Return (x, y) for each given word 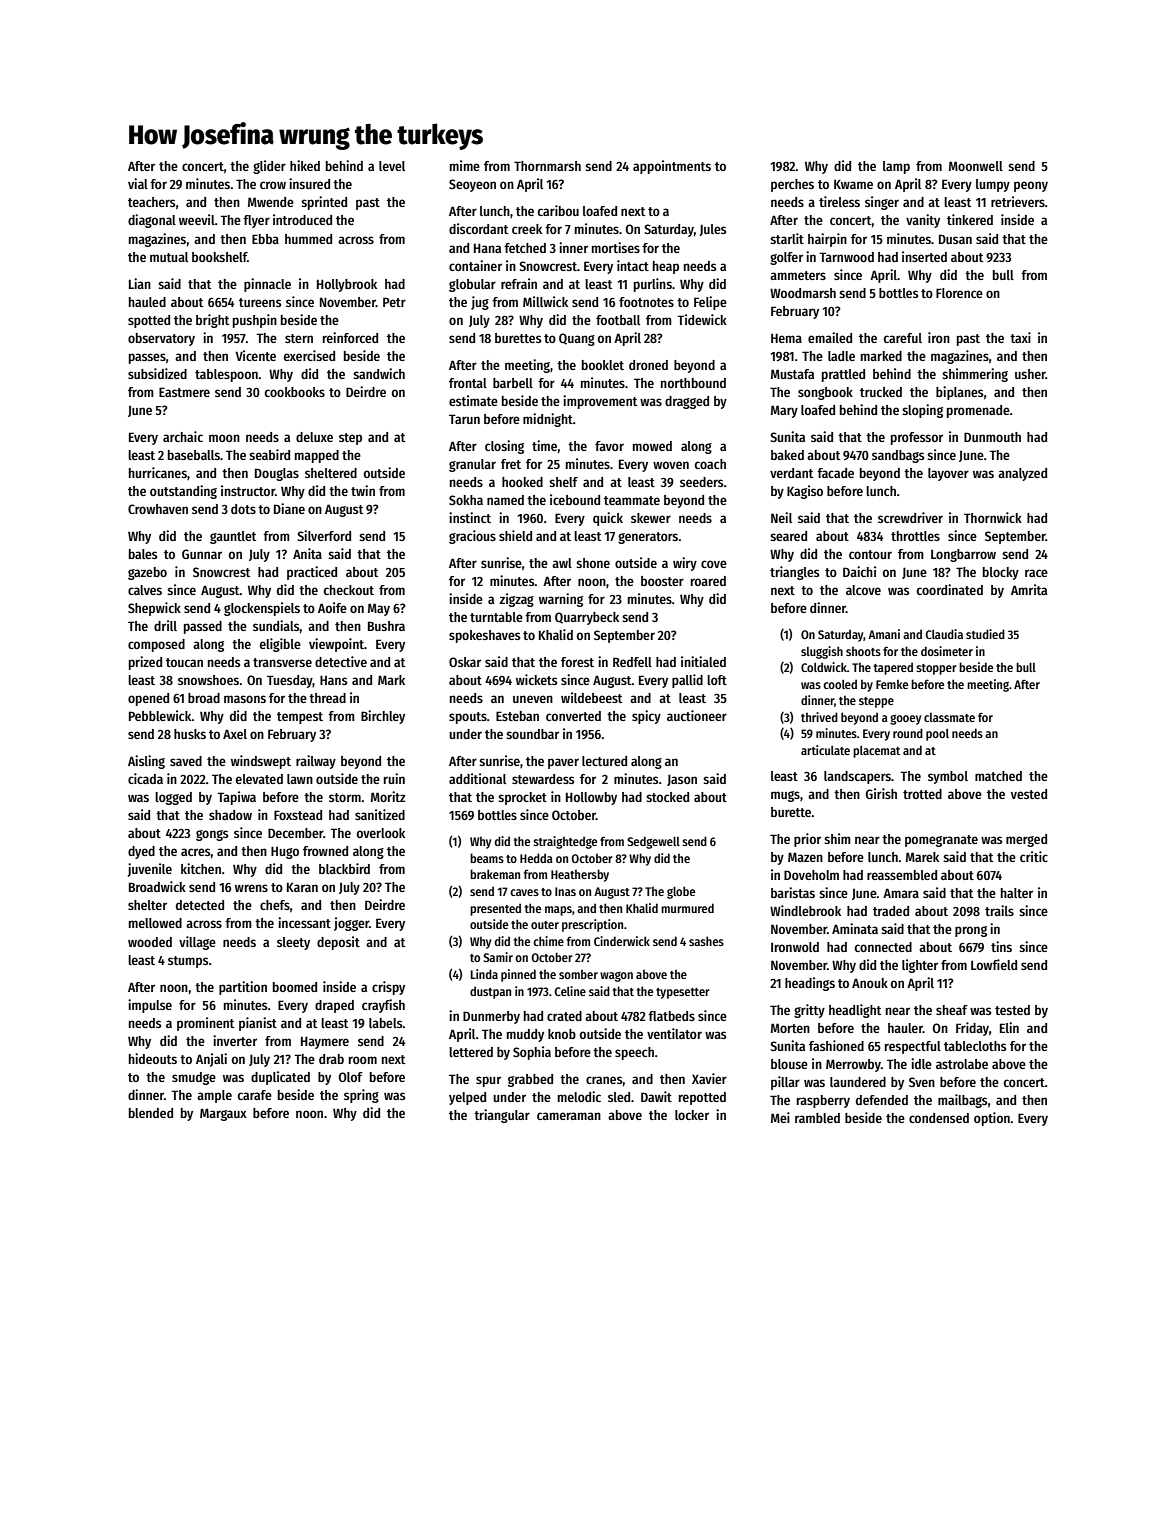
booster (662, 581)
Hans (333, 680)
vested (1029, 794)
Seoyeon (472, 185)
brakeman (495, 874)
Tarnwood (846, 257)
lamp (896, 167)
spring (361, 1096)
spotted (149, 321)
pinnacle (267, 285)
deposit (338, 943)
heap (666, 267)
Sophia (532, 1053)
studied (985, 634)
